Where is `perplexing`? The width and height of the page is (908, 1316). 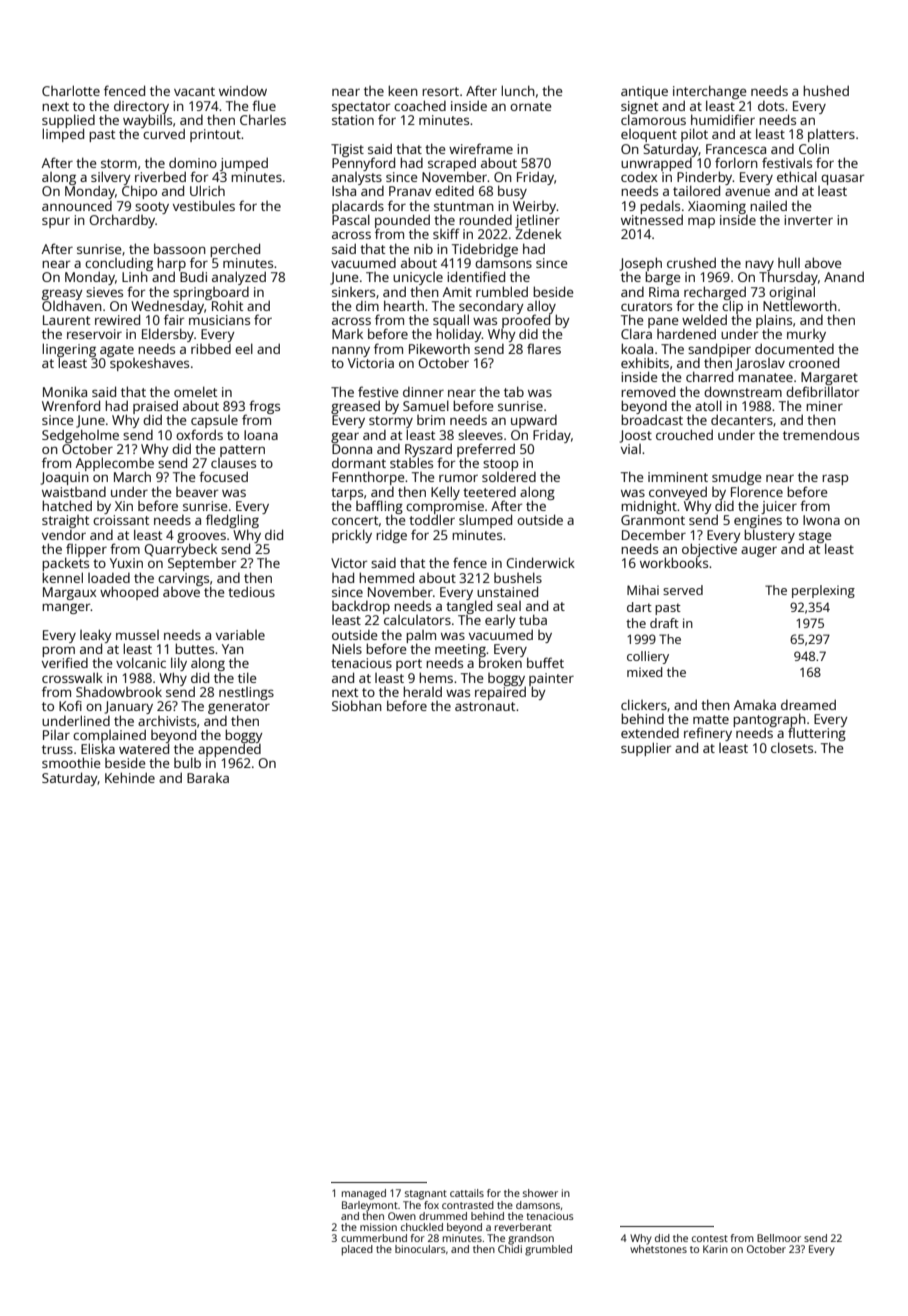 perplexing is located at coordinates (823, 591).
